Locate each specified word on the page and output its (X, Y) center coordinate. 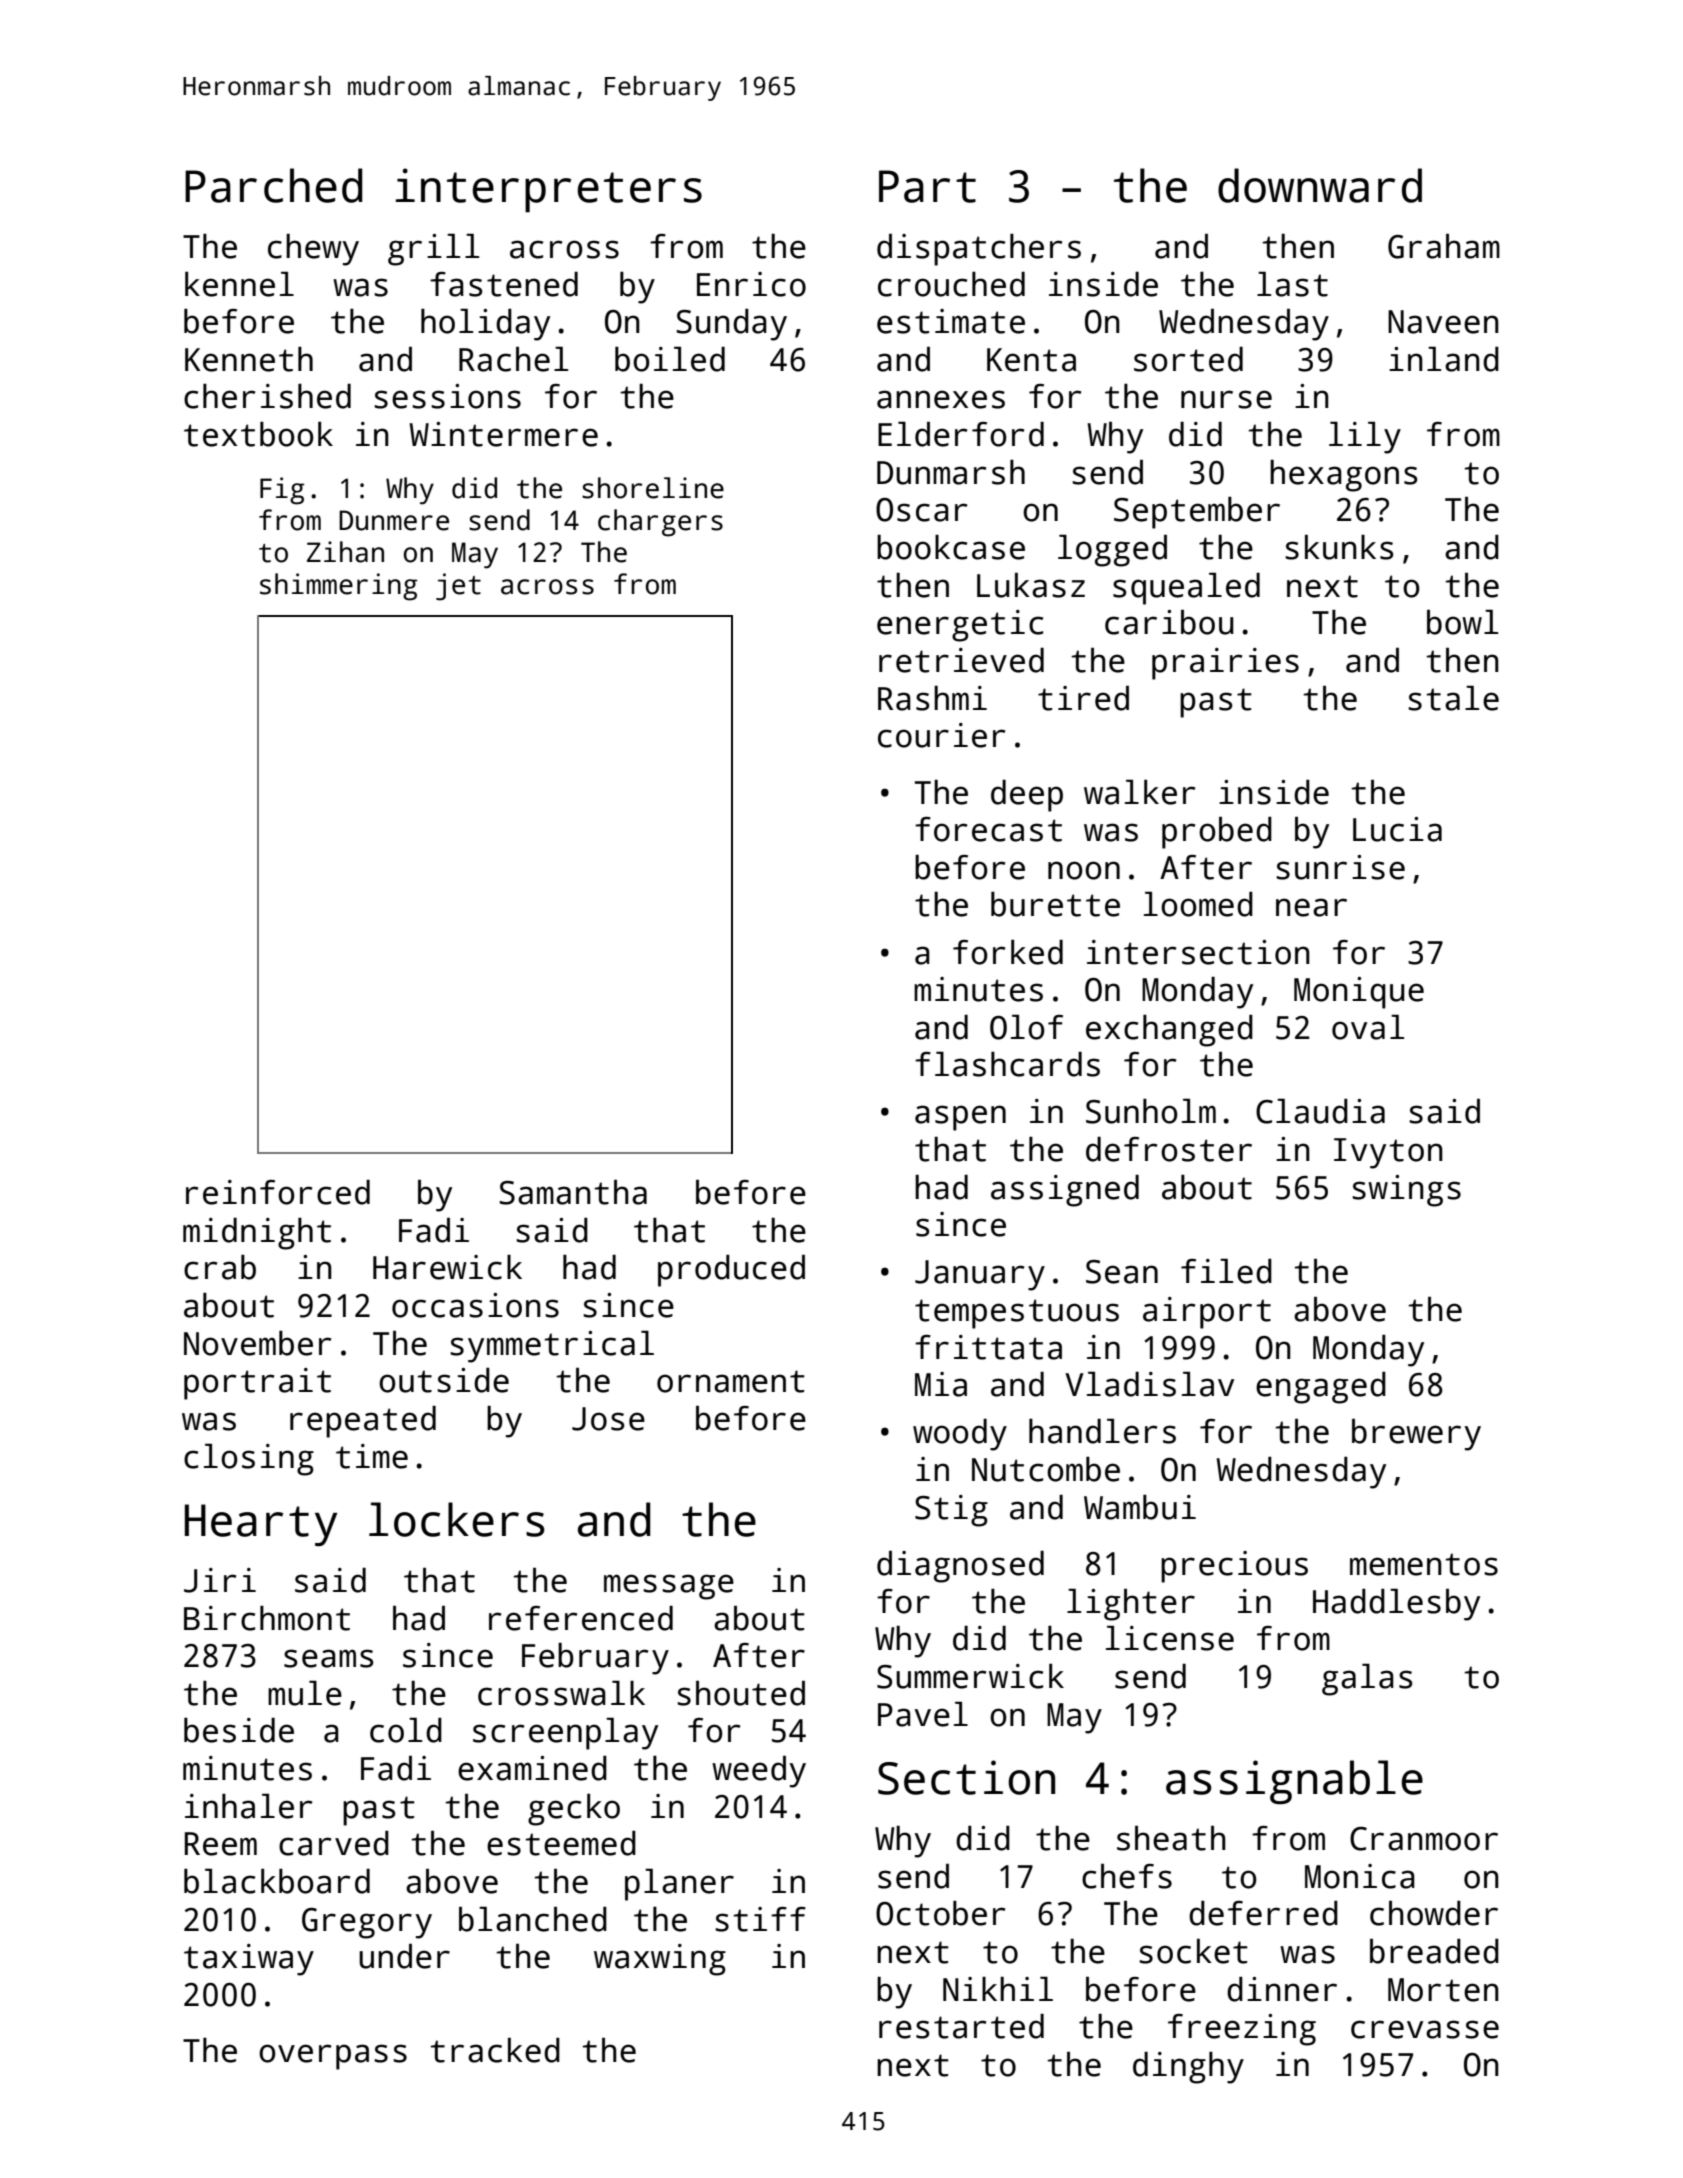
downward (1320, 185)
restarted (961, 2026)
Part (927, 186)
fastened (504, 284)
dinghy (1188, 2068)
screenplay (565, 1733)
